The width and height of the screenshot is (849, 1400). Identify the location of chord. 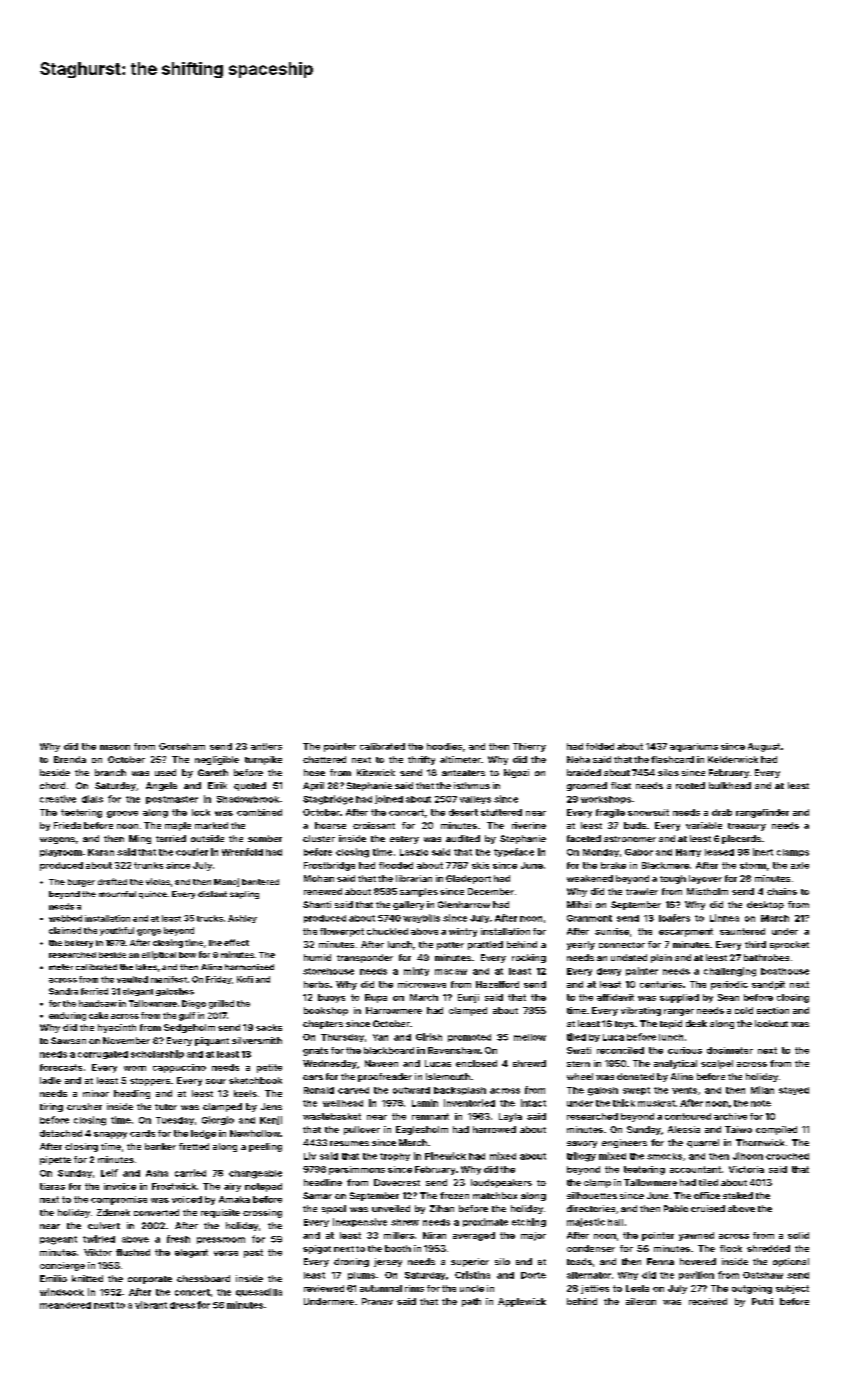
(52, 785).
